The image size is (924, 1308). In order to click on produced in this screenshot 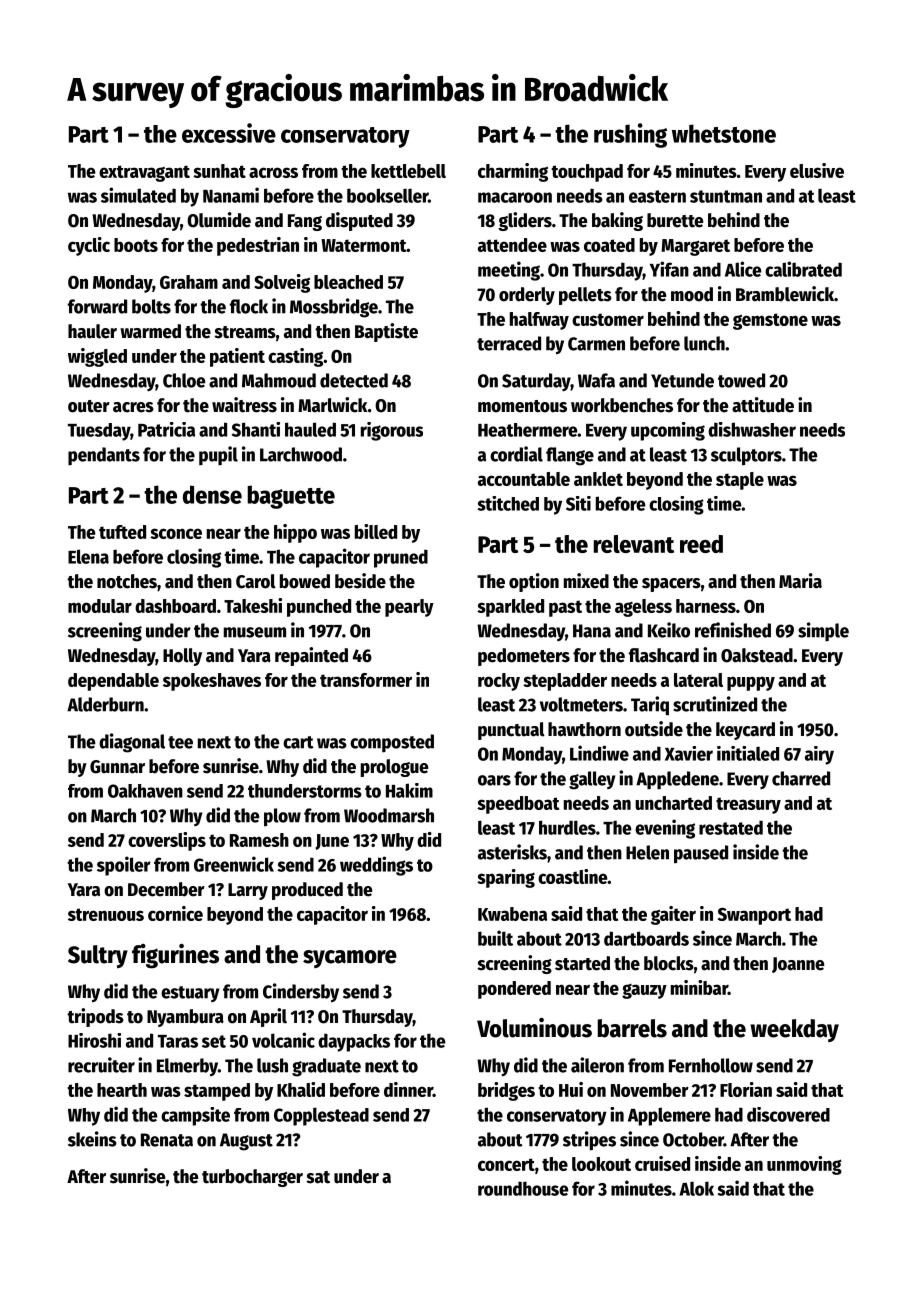, I will do `click(307, 891)`.
